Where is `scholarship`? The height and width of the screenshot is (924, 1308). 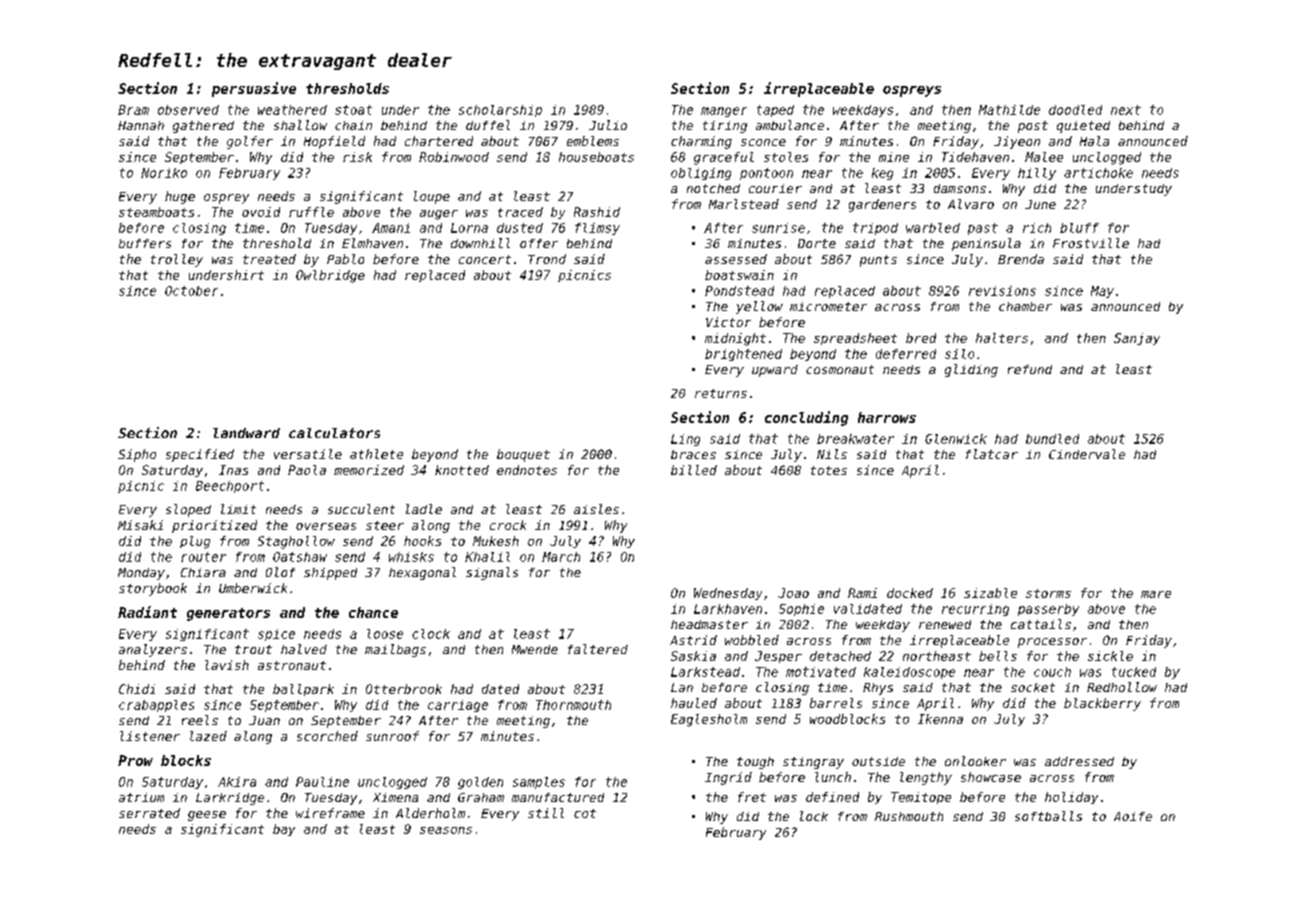 scholarship is located at coordinates (500, 111).
